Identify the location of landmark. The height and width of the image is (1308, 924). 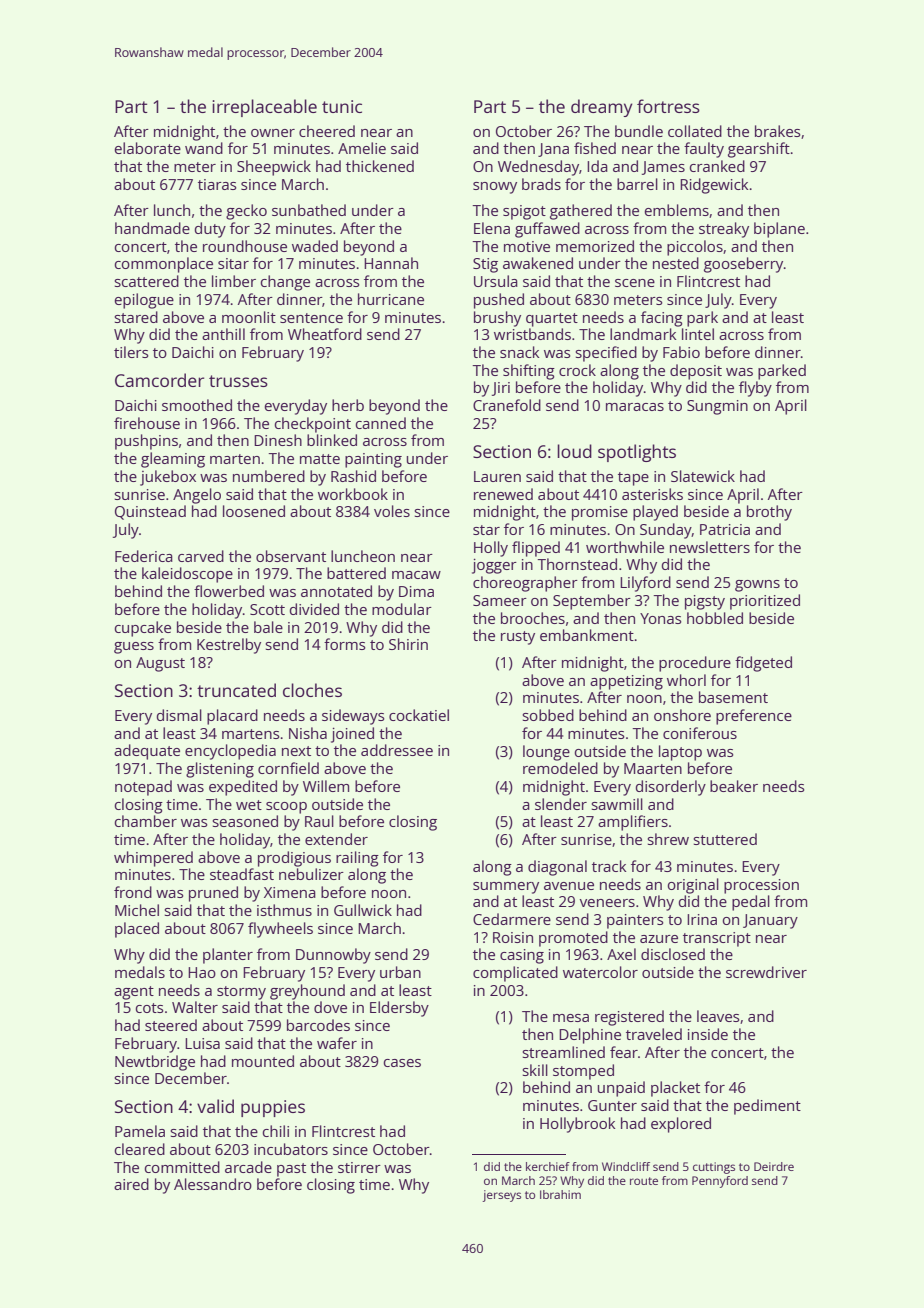
(643, 334).
